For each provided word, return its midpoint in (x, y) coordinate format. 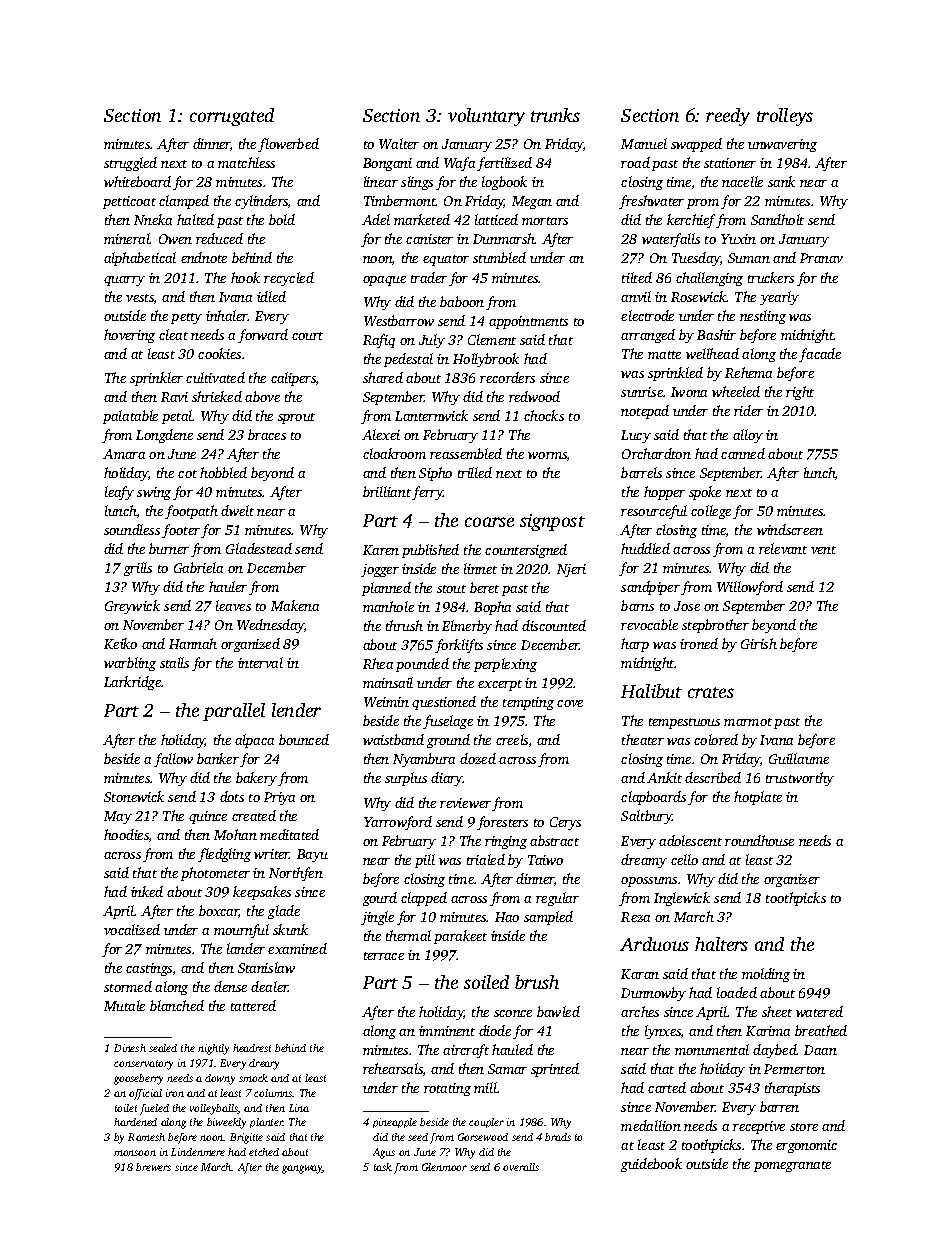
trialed (486, 859)
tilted (637, 277)
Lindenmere (198, 1152)
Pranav (821, 258)
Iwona (689, 392)
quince (208, 817)
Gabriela (198, 567)
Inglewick (682, 899)
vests (140, 298)
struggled (130, 164)
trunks (555, 115)
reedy (728, 117)
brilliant (387, 491)
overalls (521, 1167)
